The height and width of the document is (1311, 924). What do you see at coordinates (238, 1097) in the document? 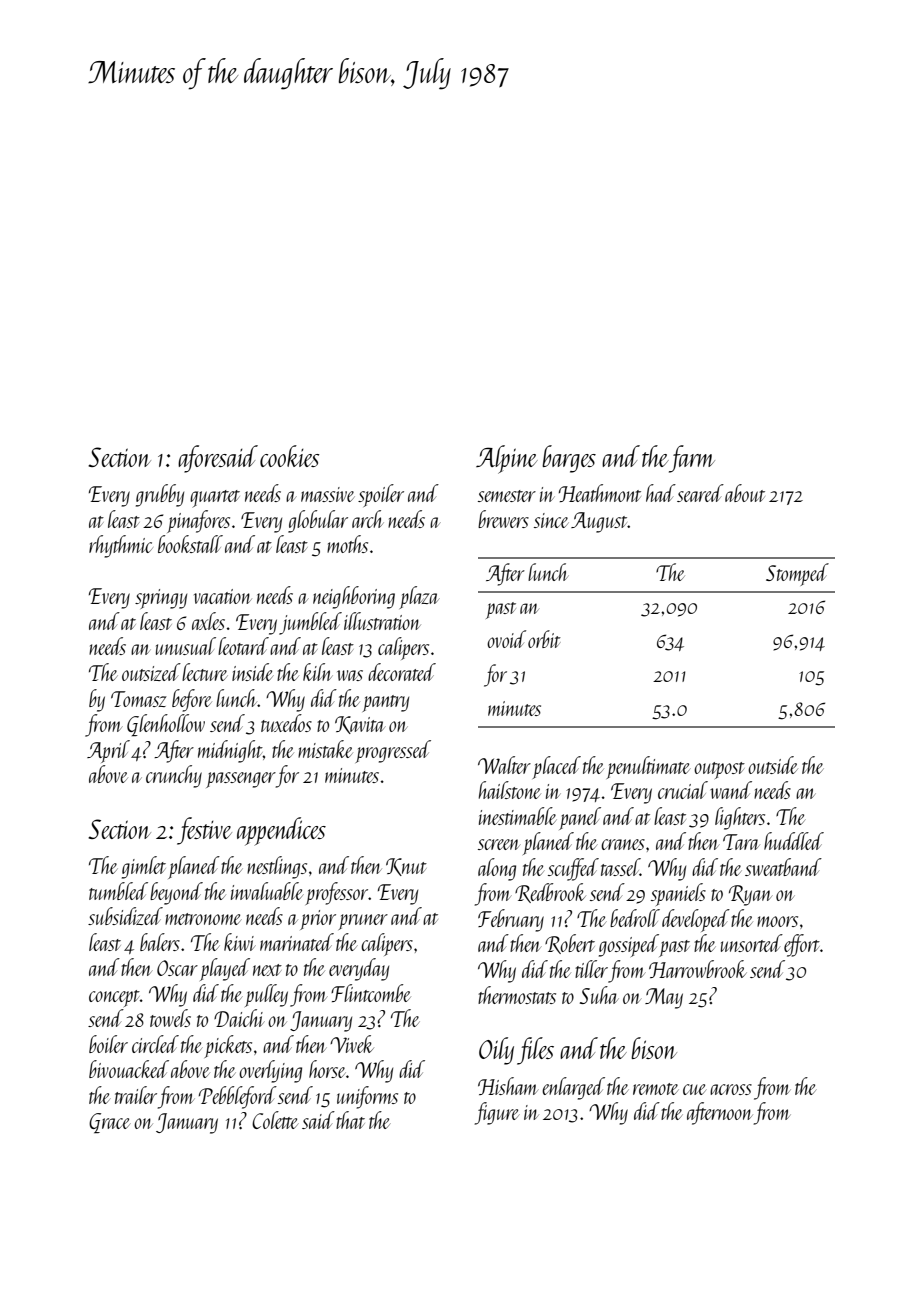
I see `Pebbleford` at bounding box center [238, 1097].
